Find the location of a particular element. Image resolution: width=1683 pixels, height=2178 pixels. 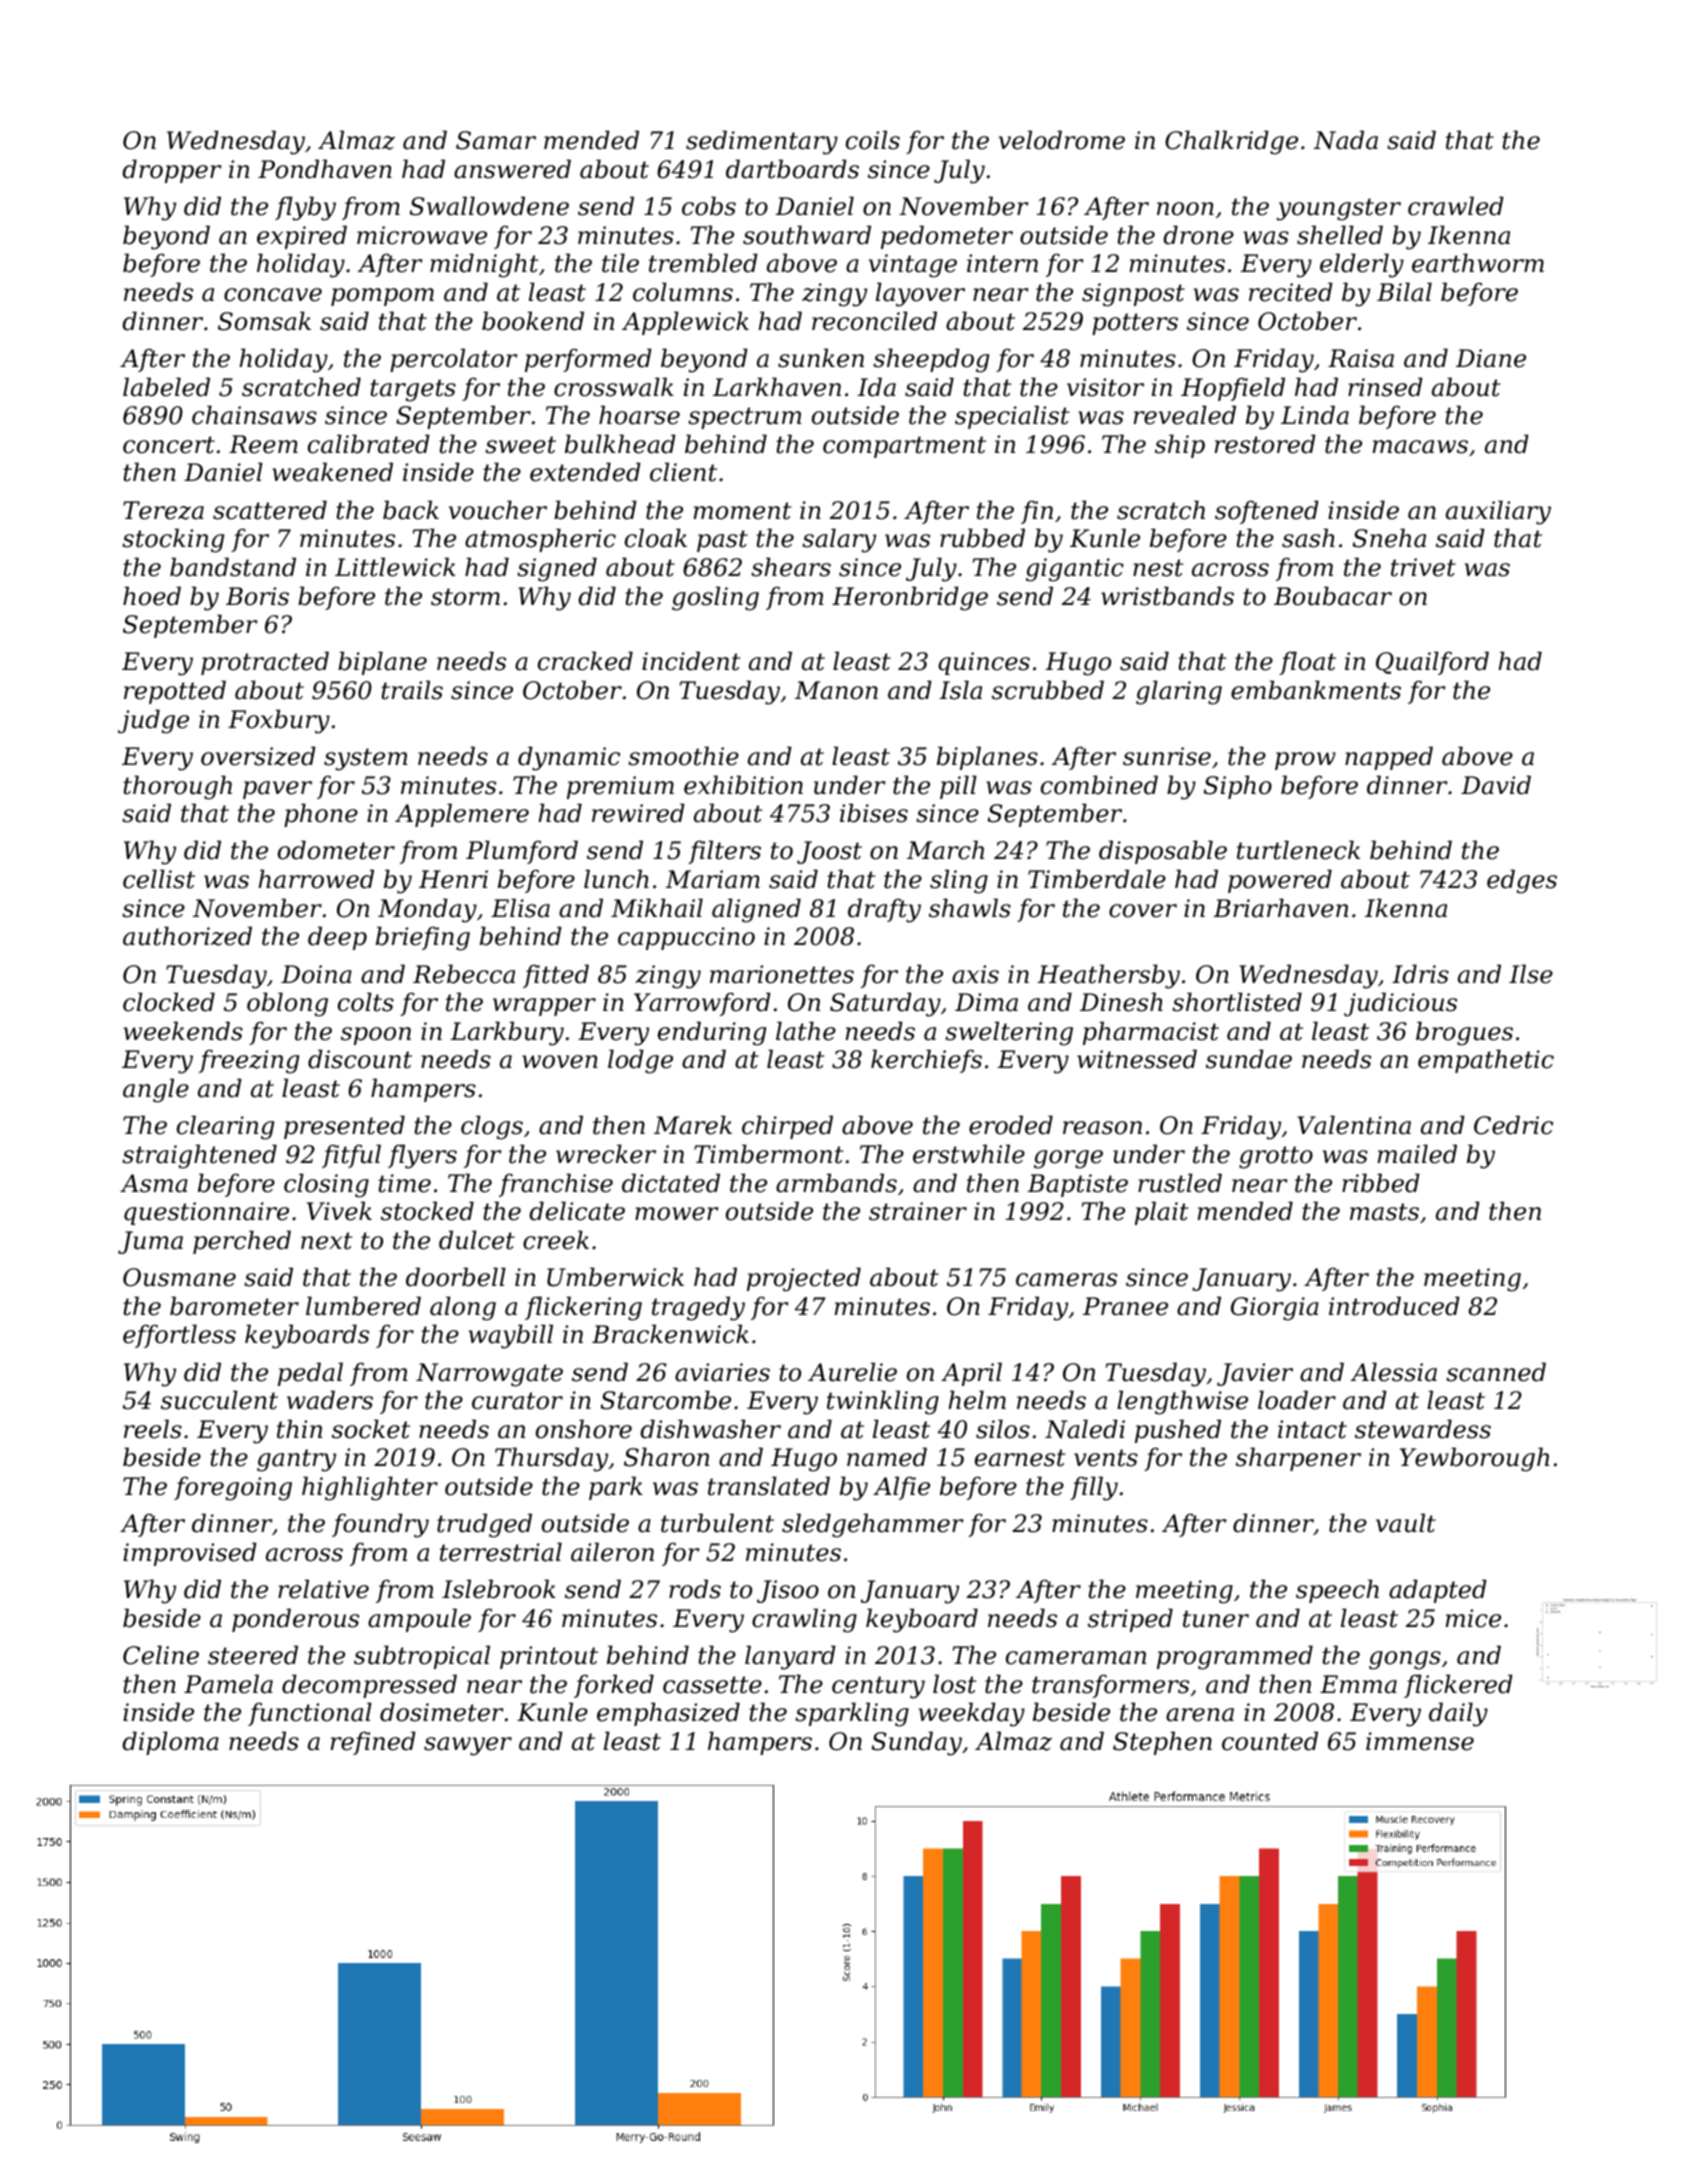

concert is located at coordinates (169, 445).
